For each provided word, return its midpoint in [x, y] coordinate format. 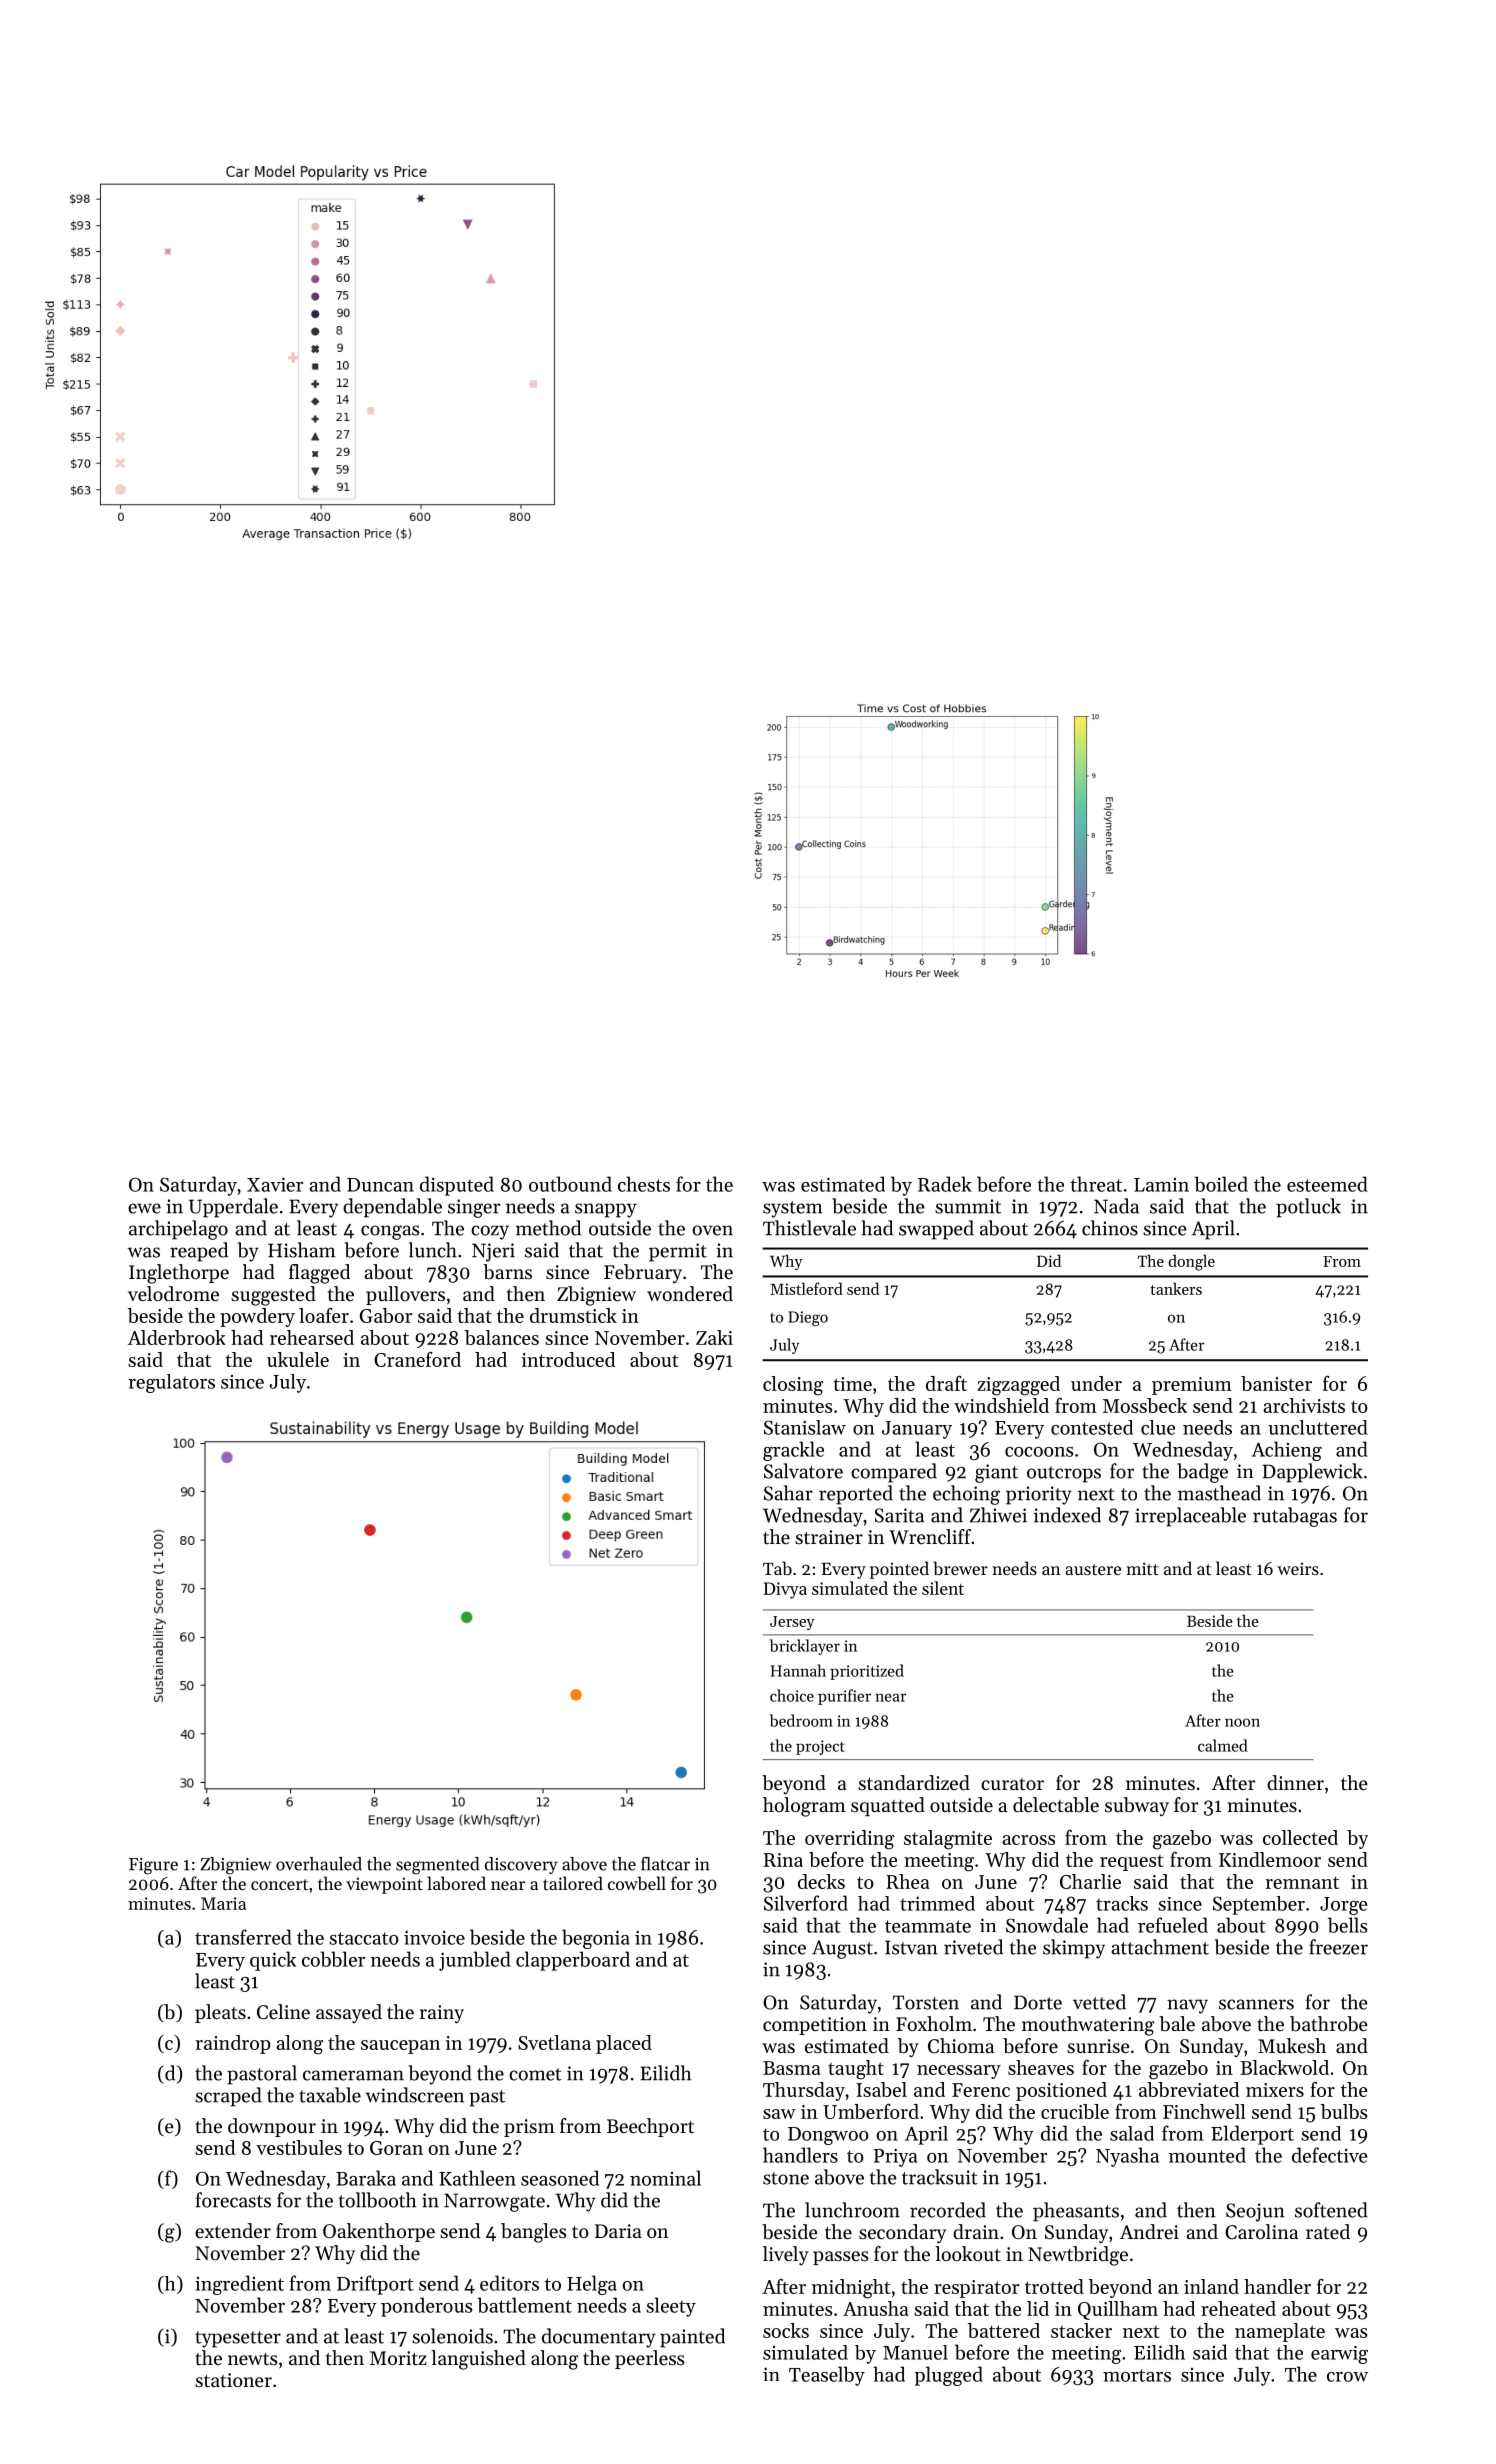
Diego [808, 1318]
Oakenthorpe [379, 2232]
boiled [1221, 1184]
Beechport [650, 2127]
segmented [437, 1866]
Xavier [275, 1184]
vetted [1099, 2002]
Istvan [911, 1947]
